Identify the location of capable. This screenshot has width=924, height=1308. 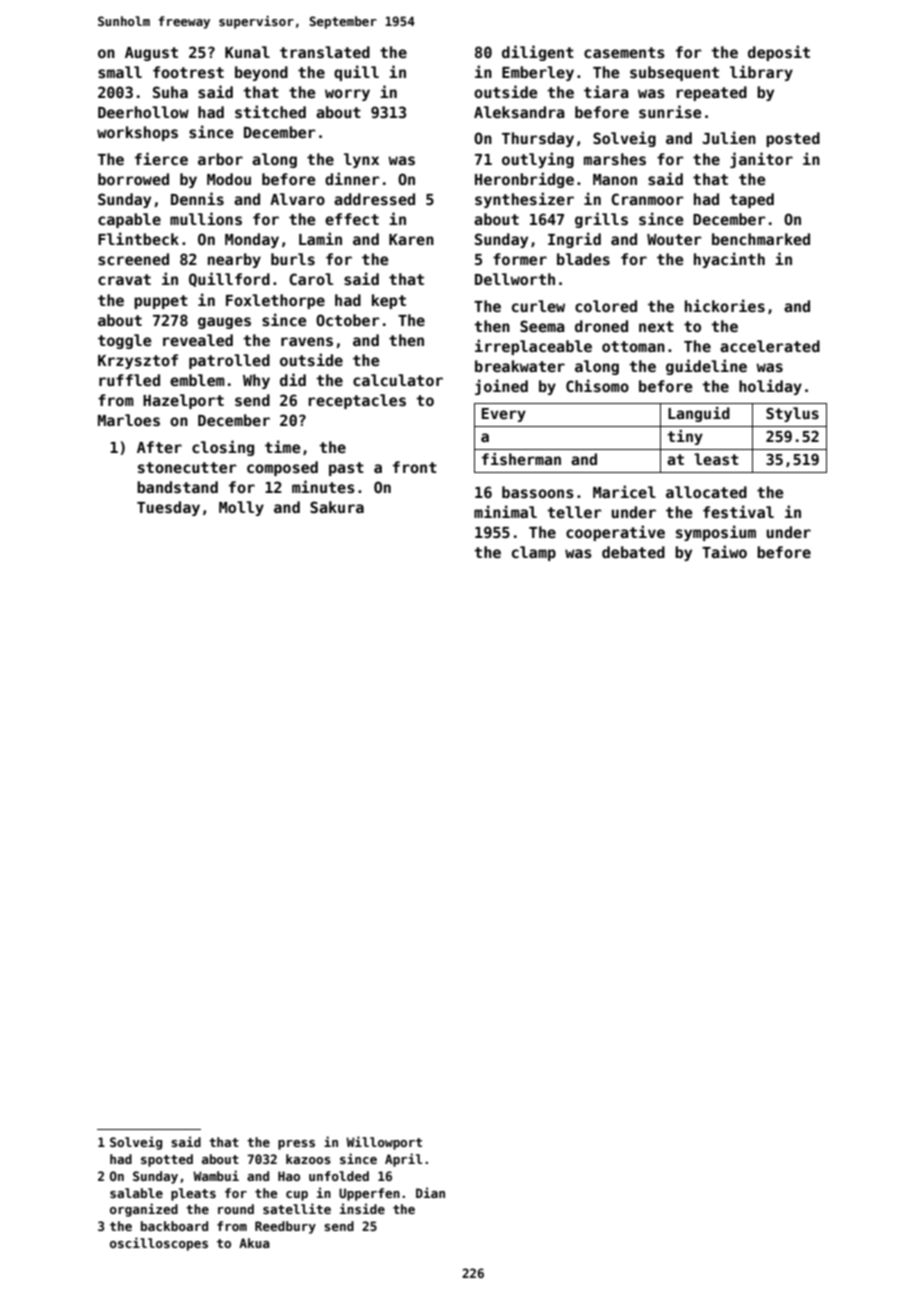
(129, 220).
